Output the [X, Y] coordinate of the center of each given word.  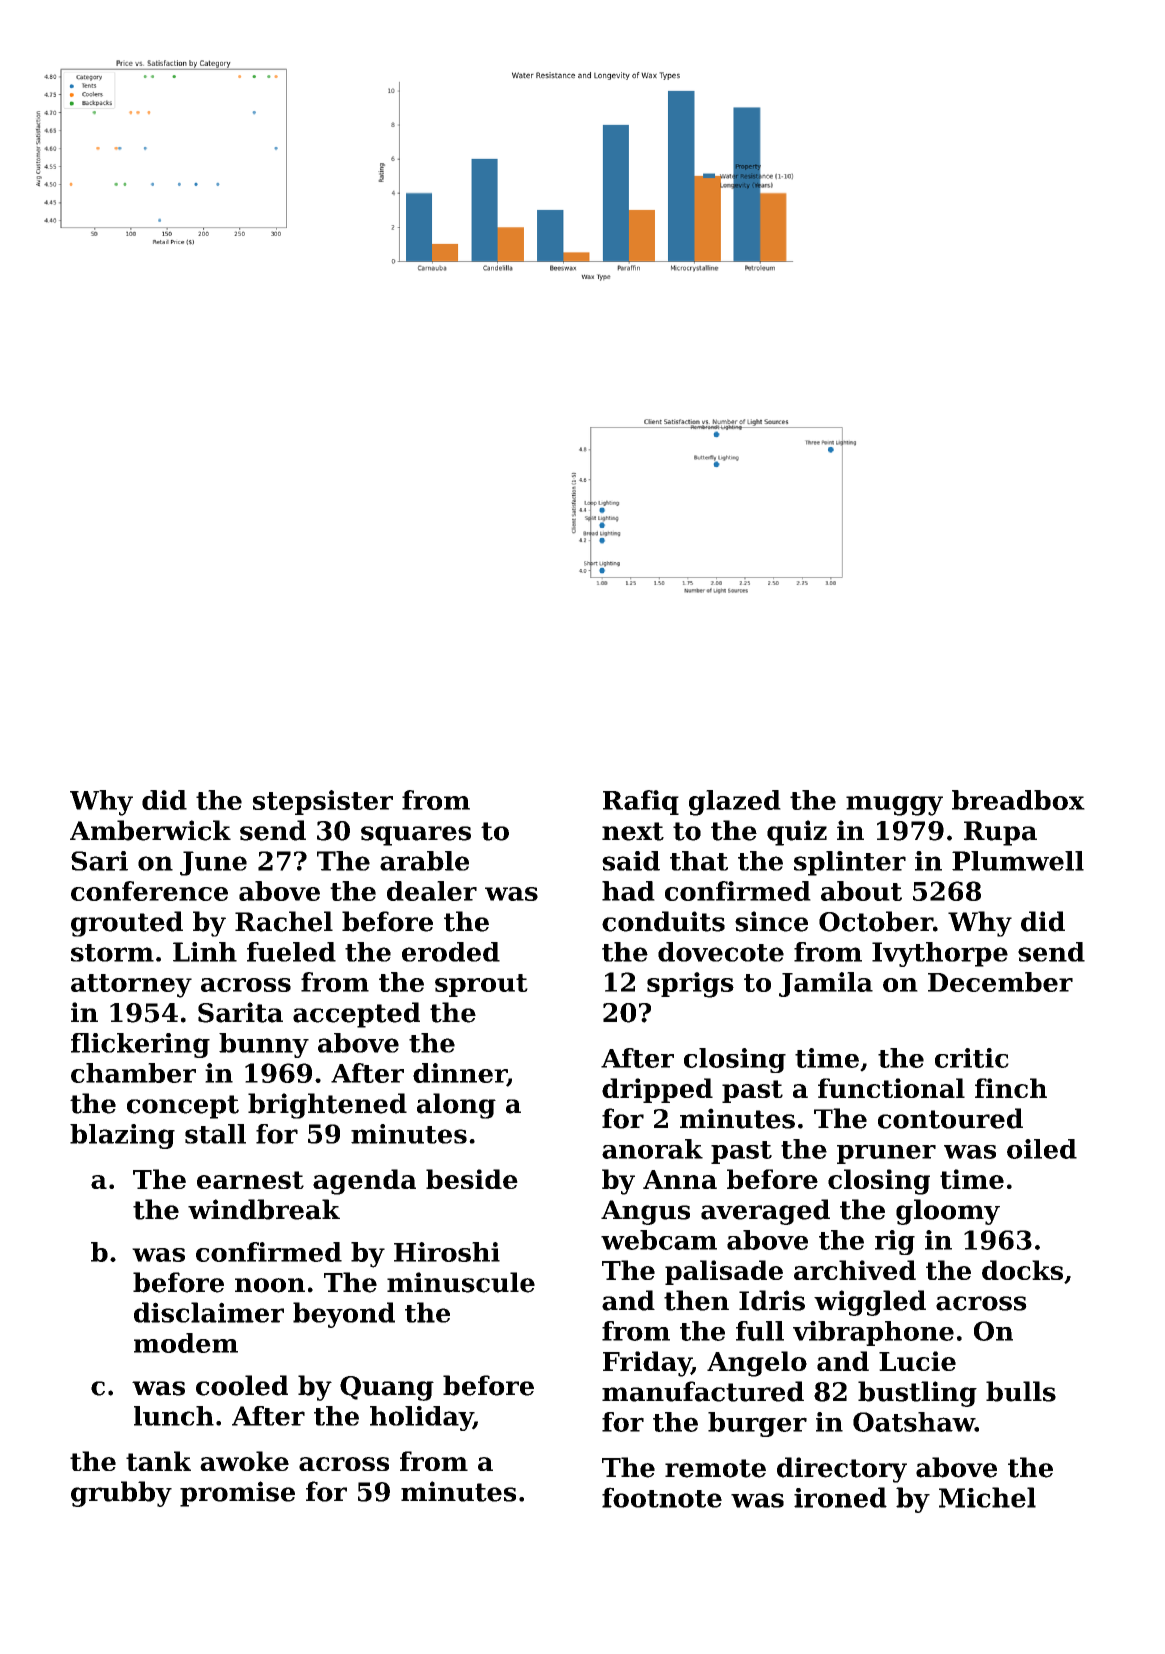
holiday [421, 1418]
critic [972, 1058]
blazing [122, 1136]
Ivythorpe [940, 954]
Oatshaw [914, 1422]
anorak [652, 1149]
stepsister [323, 802]
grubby [121, 1494]
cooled [242, 1385]
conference [149, 891]
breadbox [1018, 800]
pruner [886, 1154]
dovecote [721, 952]
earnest [250, 1180]
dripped [657, 1090]
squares [416, 836]
